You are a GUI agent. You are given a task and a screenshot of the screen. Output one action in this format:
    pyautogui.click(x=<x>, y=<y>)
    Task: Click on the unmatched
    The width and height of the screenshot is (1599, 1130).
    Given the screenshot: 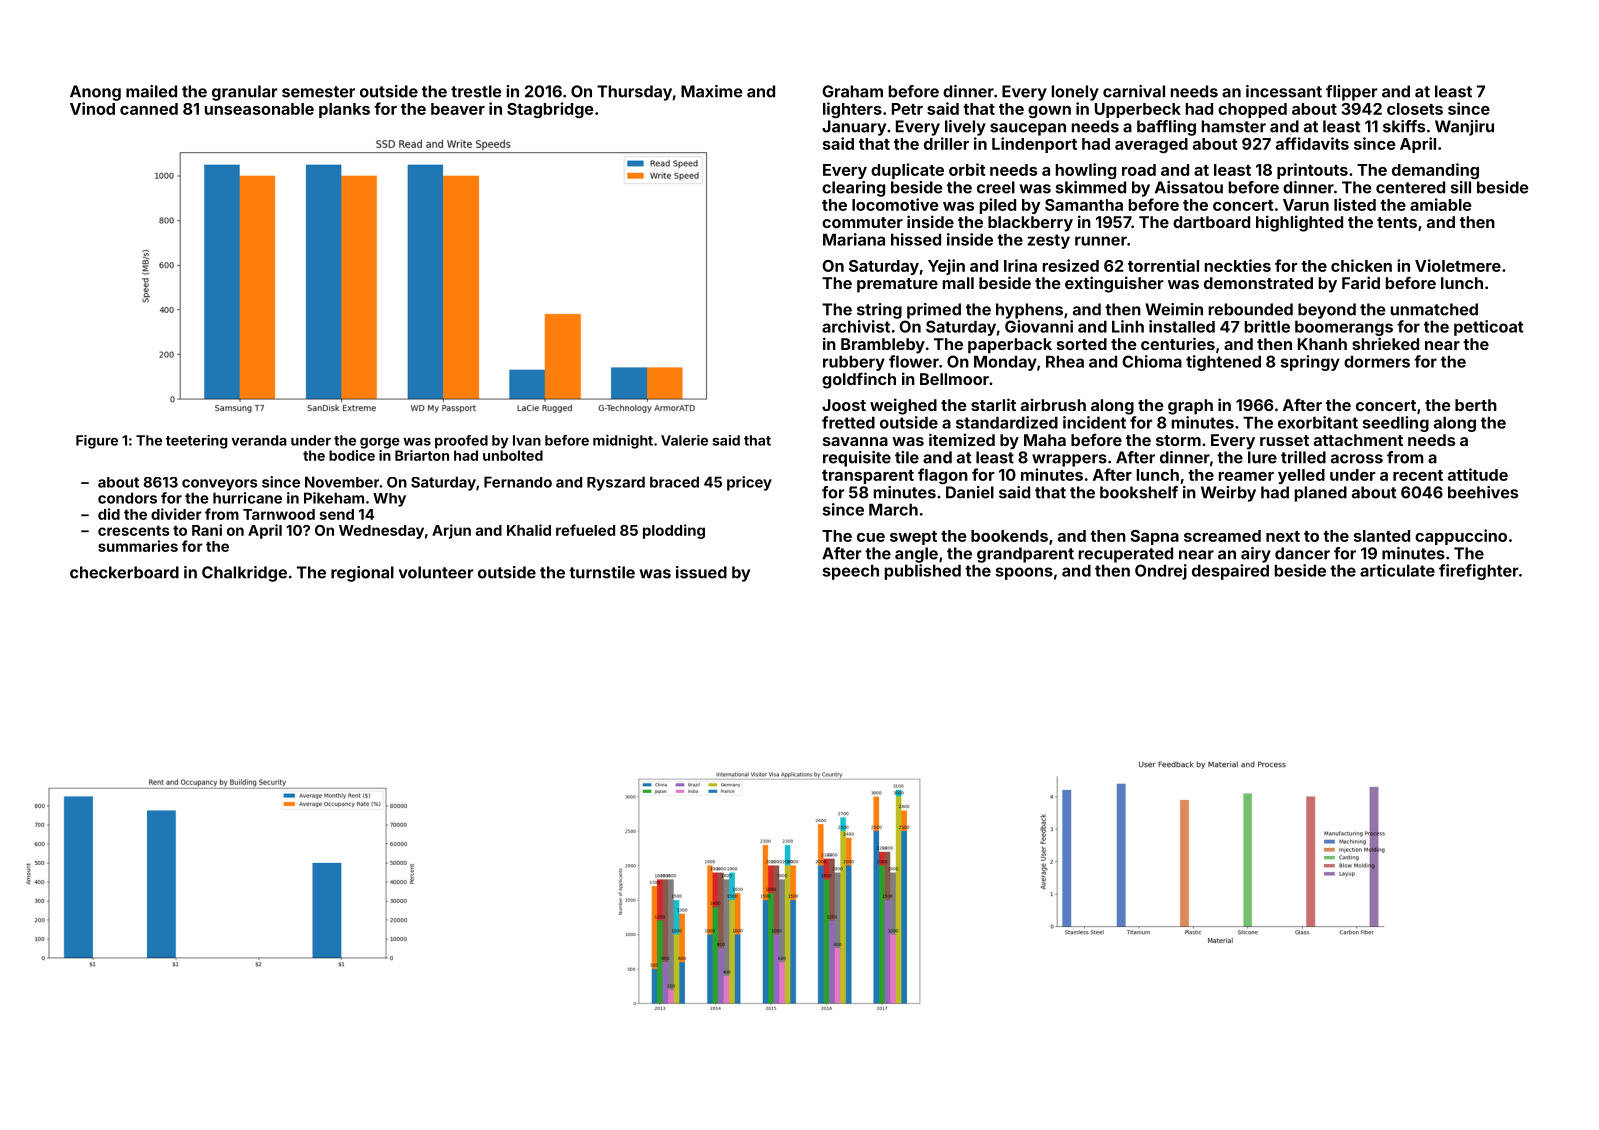 What is the action you would take?
    pyautogui.click(x=1434, y=309)
